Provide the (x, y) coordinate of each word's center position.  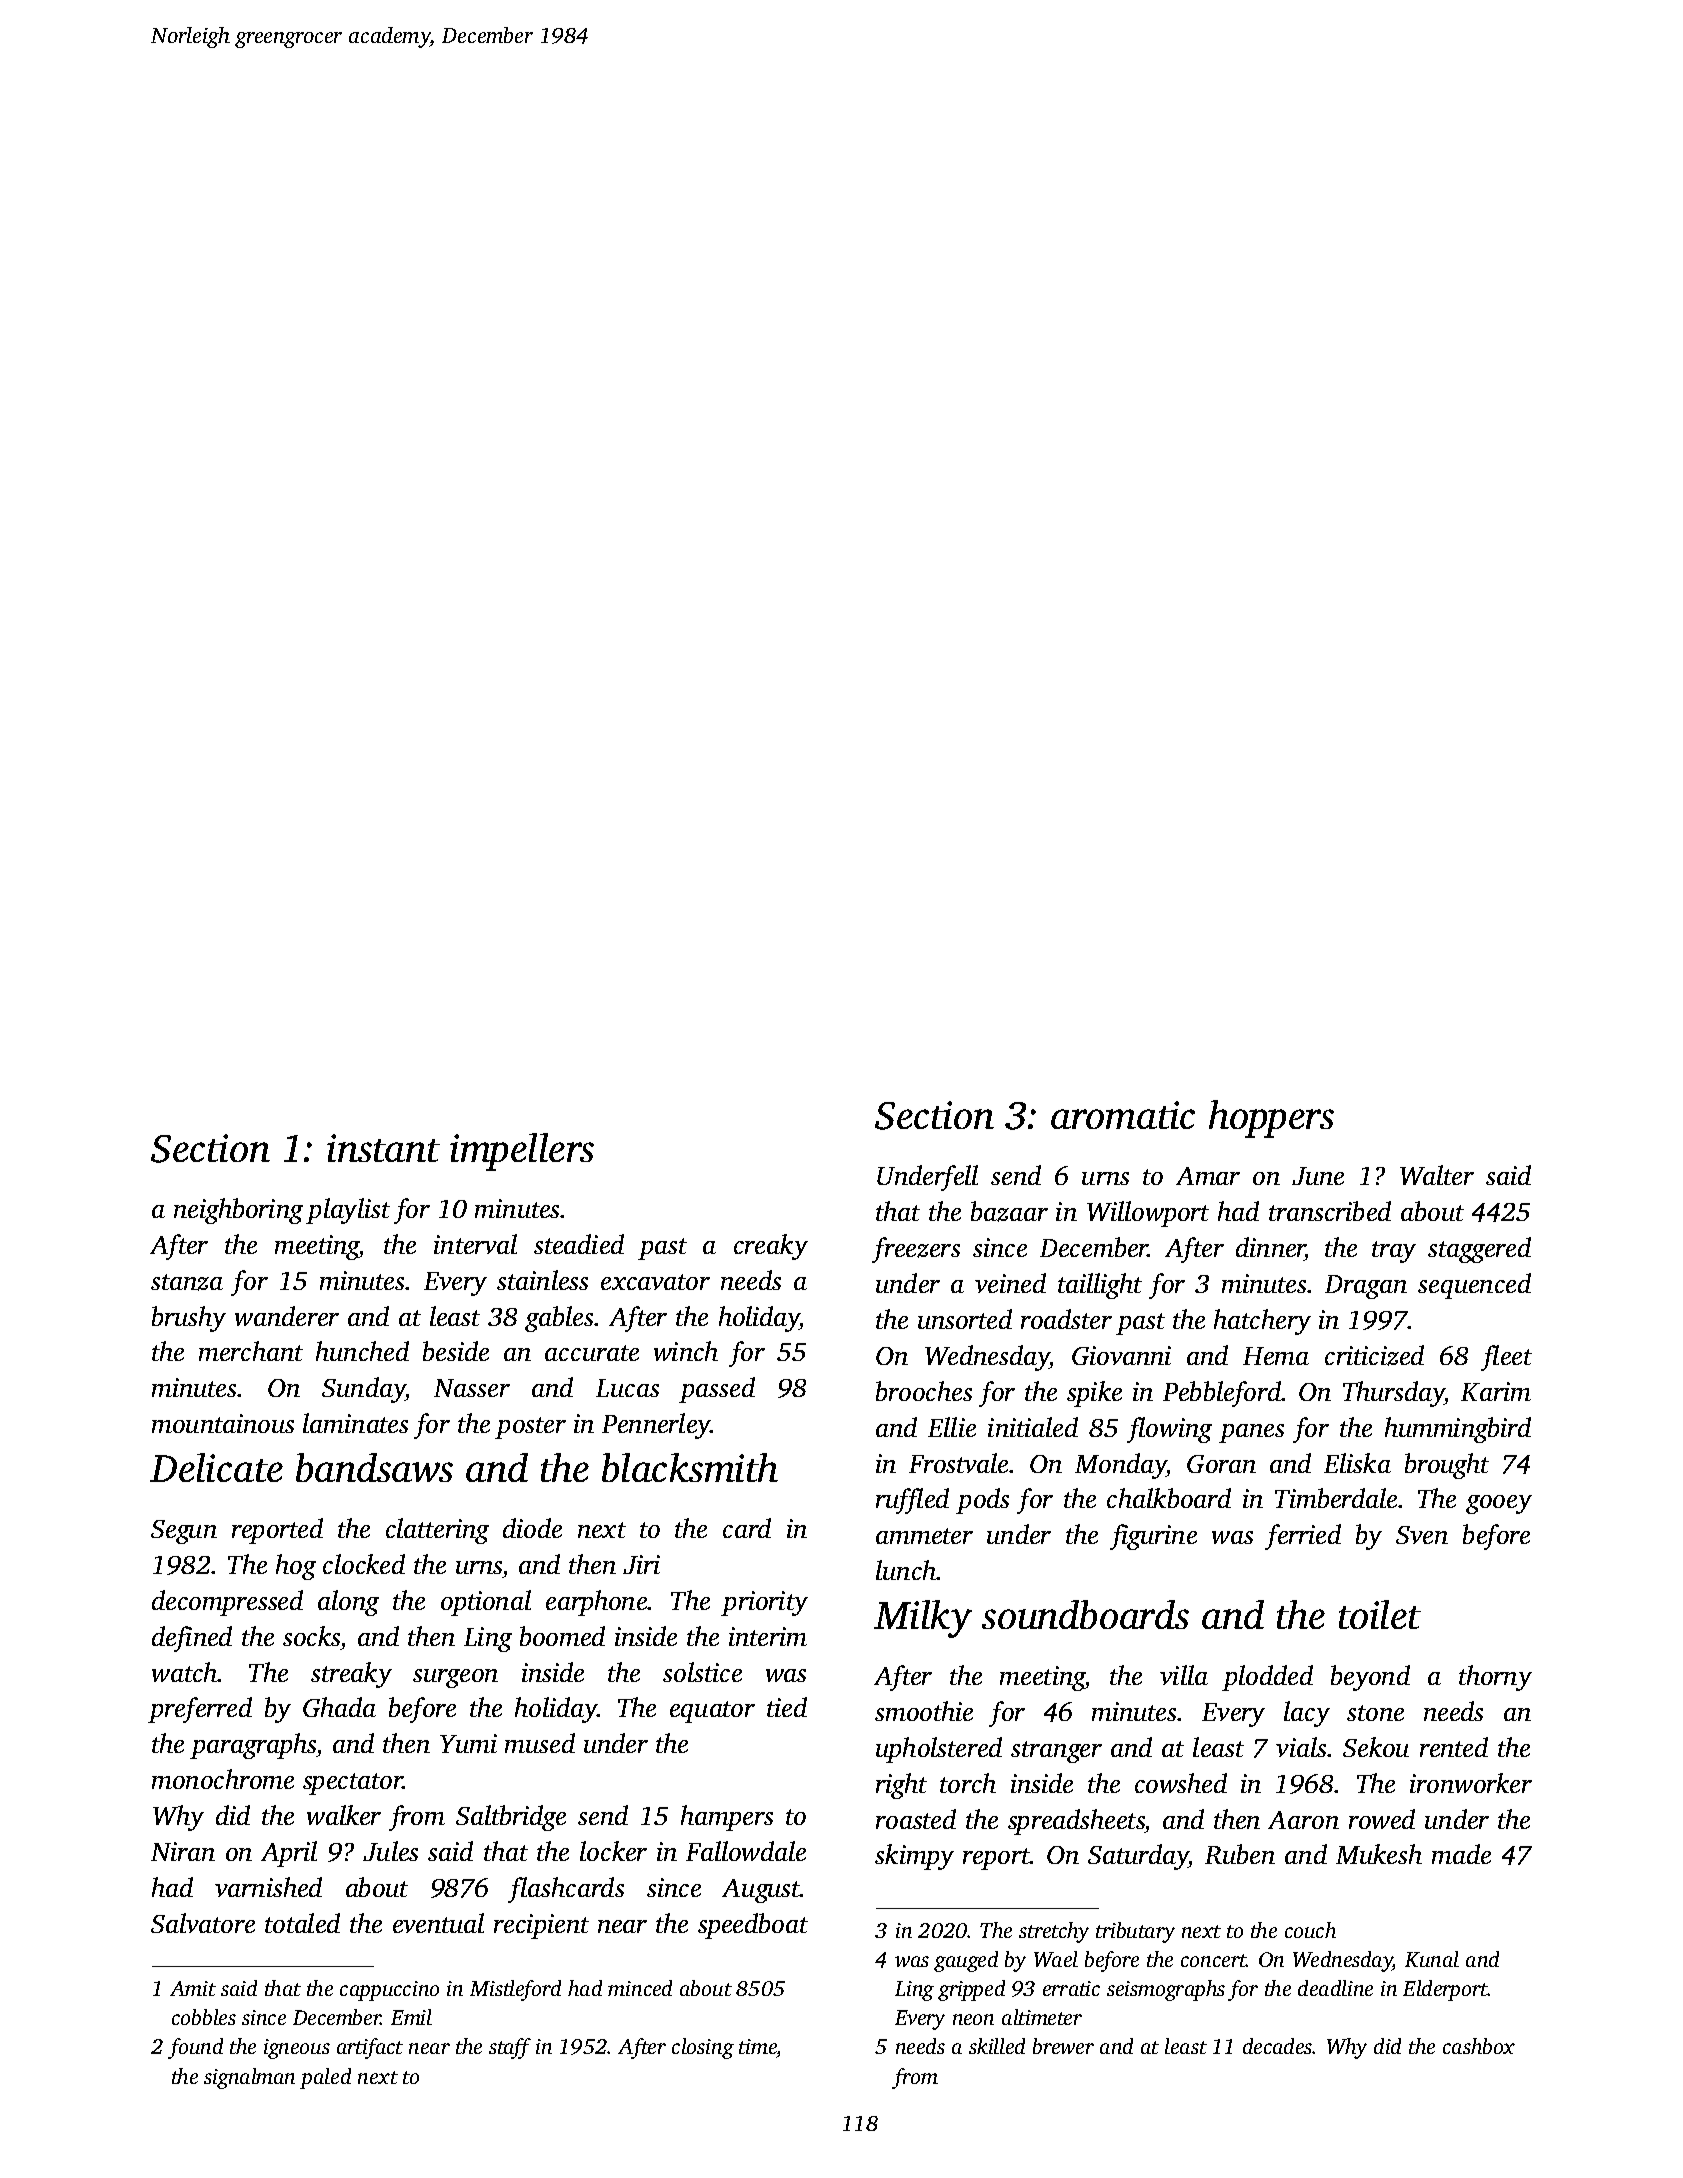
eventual (438, 1923)
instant (383, 1148)
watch (185, 1672)
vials (1301, 1747)
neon (973, 2019)
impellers (522, 1152)
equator (712, 1712)
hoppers (1271, 1119)
